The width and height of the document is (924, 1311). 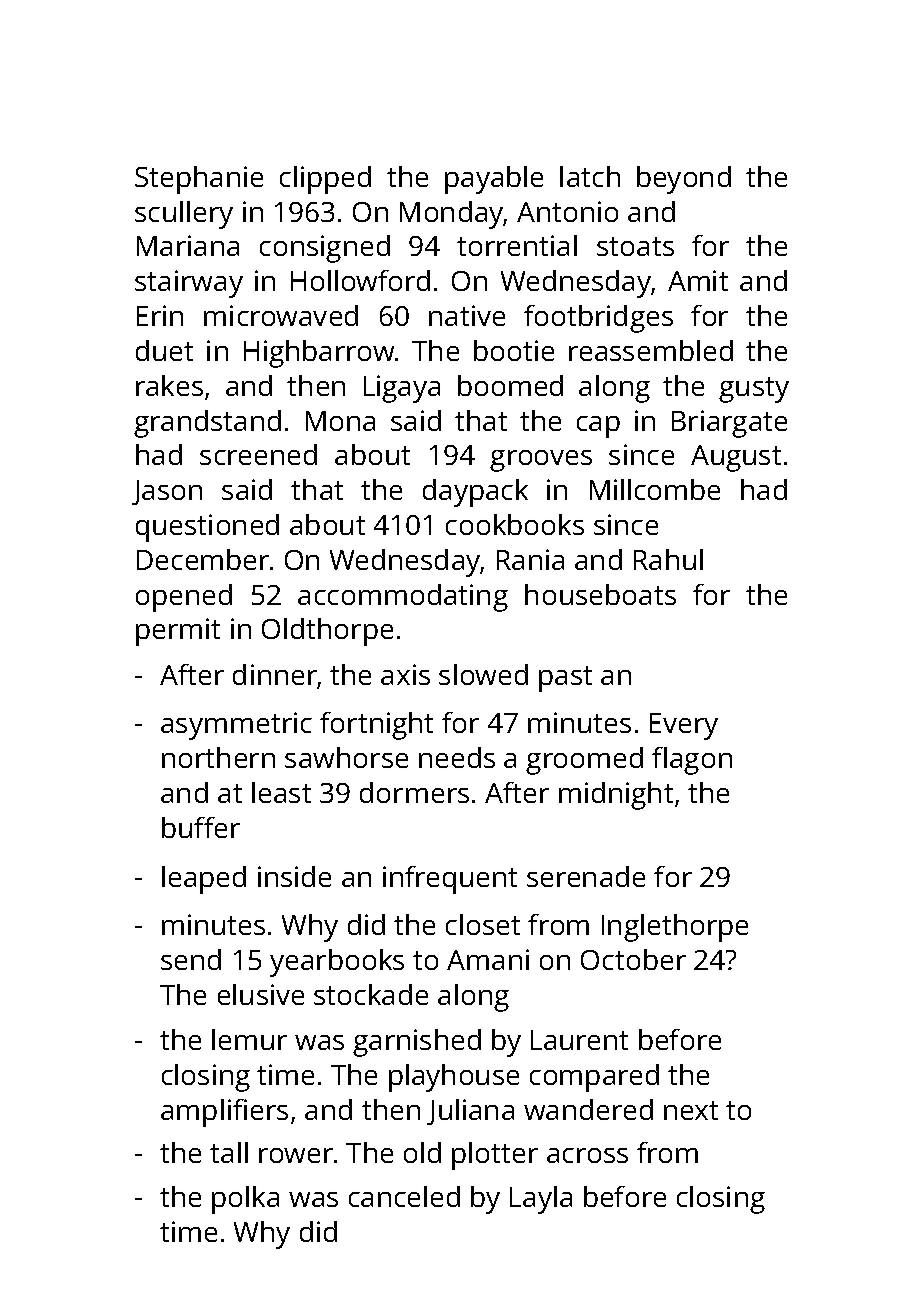 What do you see at coordinates (467, 315) in the document?
I see `native` at bounding box center [467, 315].
